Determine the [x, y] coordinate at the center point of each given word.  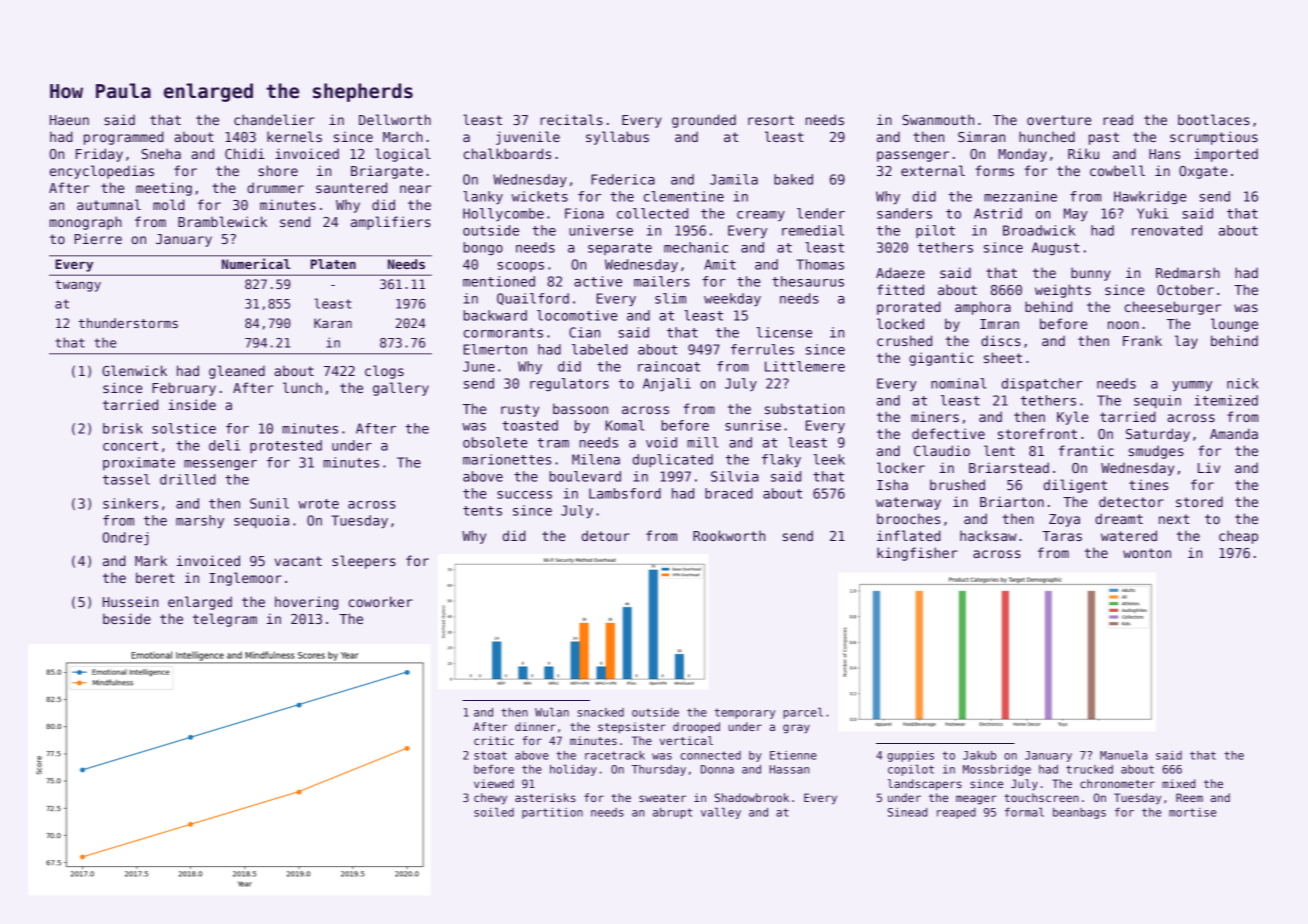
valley [721, 813]
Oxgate [1203, 172]
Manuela [1124, 755]
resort [771, 120]
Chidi [245, 153]
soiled [494, 812]
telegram [225, 620]
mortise [1192, 812]
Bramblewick [222, 221]
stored [1199, 501]
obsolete [495, 442]
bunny [1091, 274]
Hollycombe [503, 214]
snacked [601, 712]
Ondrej [125, 539]
